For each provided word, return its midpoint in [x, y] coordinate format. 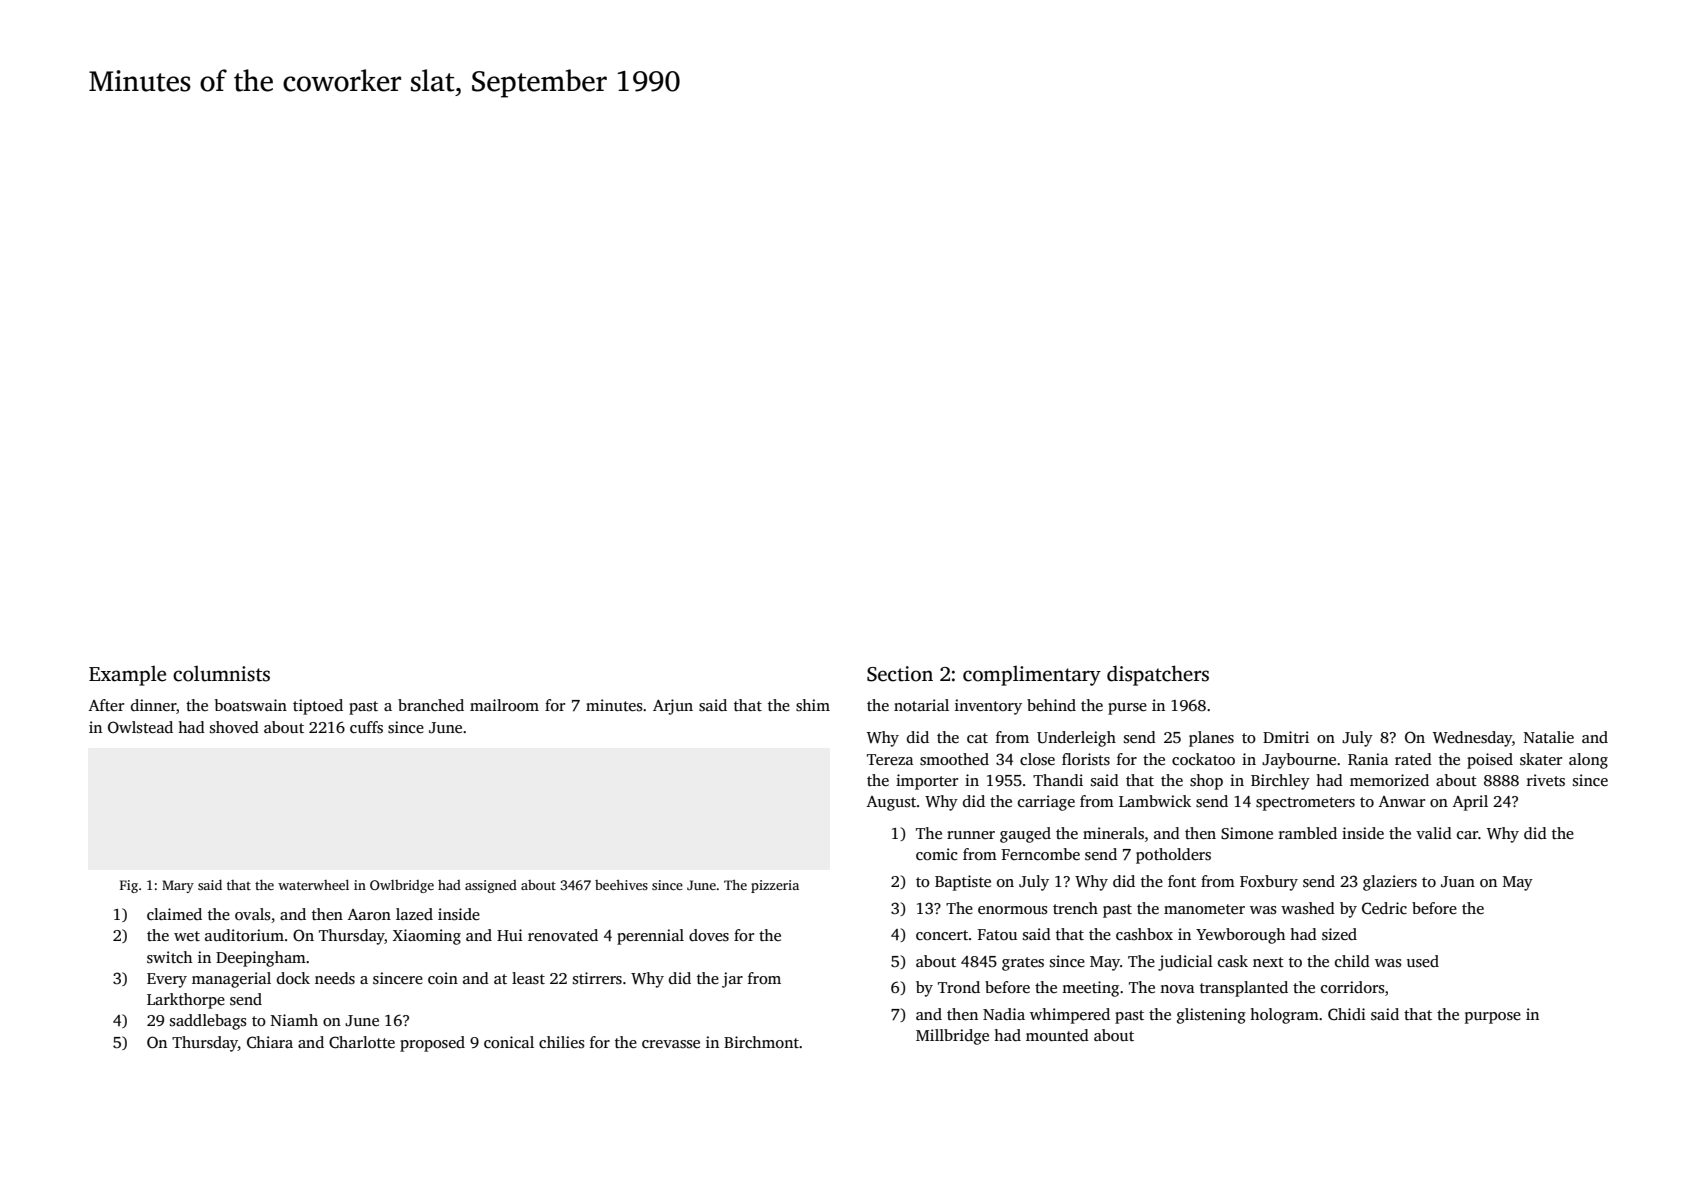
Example [127, 676]
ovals [253, 914]
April [1470, 803]
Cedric [1384, 908]
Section [900, 674]
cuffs [366, 727]
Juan [1458, 882]
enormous [1013, 910]
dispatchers [1158, 675]
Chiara [270, 1042]
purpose [1493, 1018]
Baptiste [963, 883]
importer [927, 782]
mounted [1057, 1035]
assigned [491, 886]
